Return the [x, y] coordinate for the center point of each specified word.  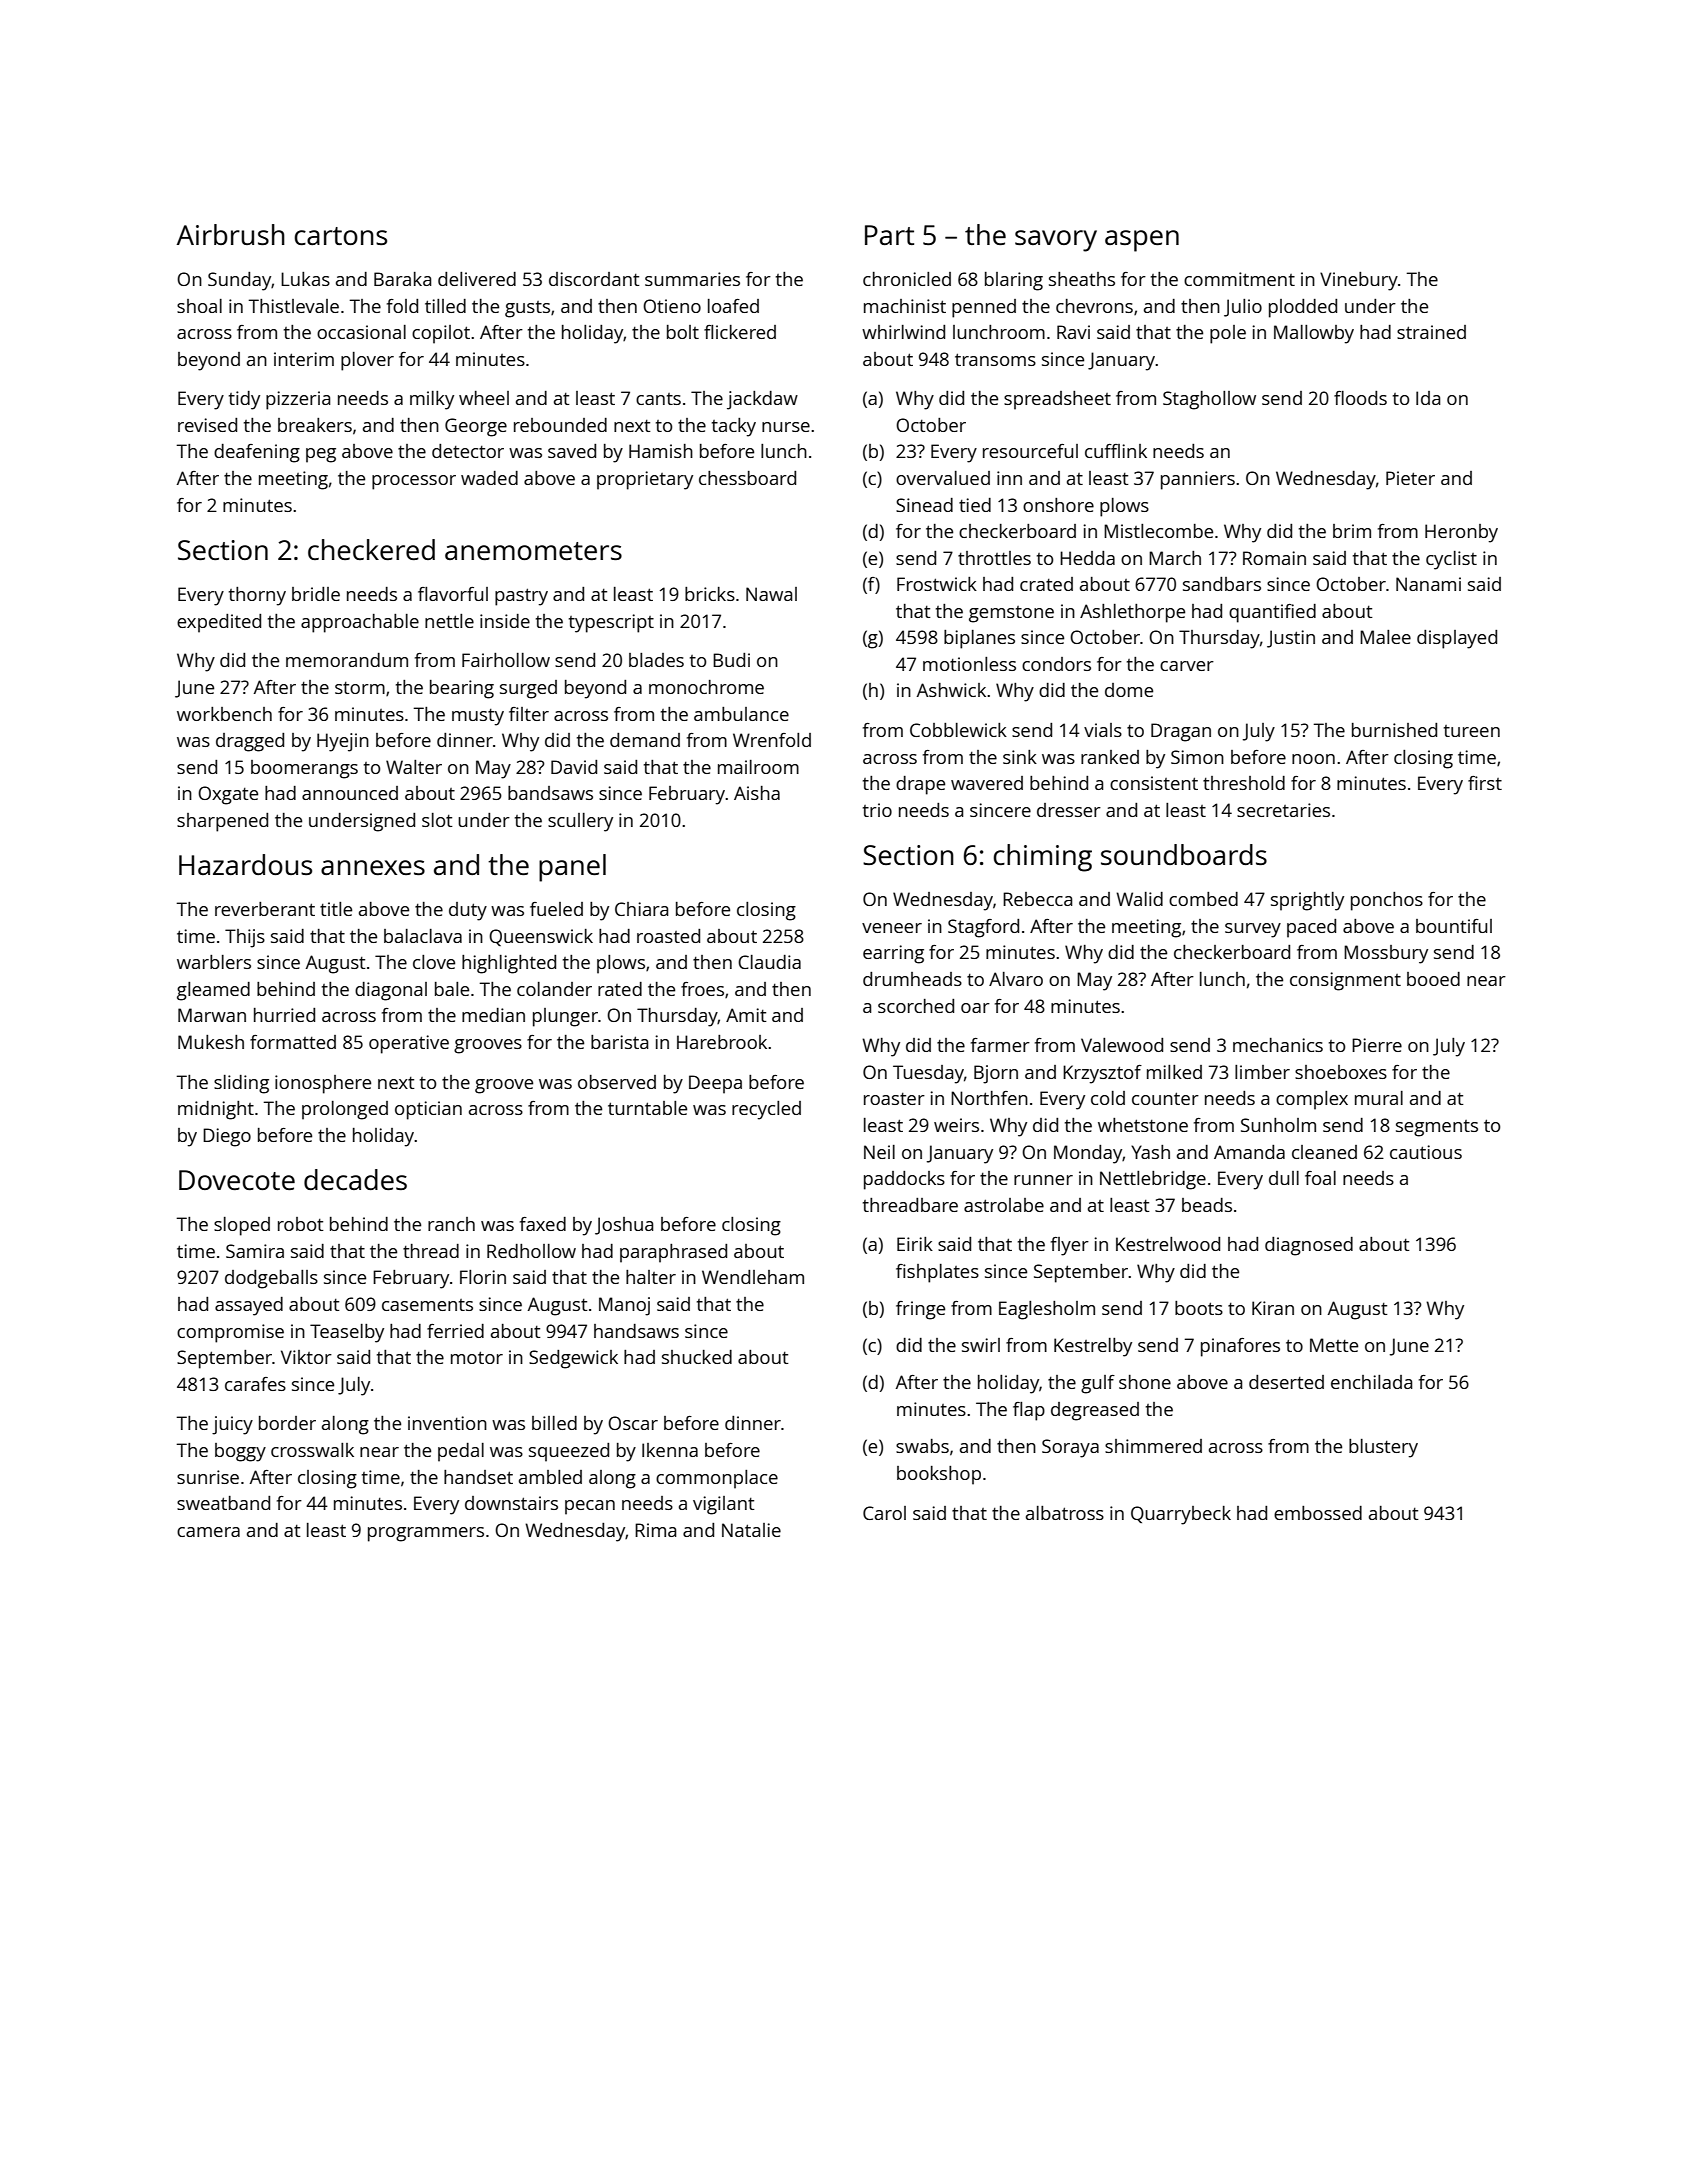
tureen [1472, 731]
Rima [655, 1530]
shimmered [1153, 1446]
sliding [241, 1084]
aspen [1142, 241]
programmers [426, 1534]
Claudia [769, 962]
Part [889, 235]
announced [350, 793]
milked [1174, 1072]
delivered [477, 279]
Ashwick [951, 690]
